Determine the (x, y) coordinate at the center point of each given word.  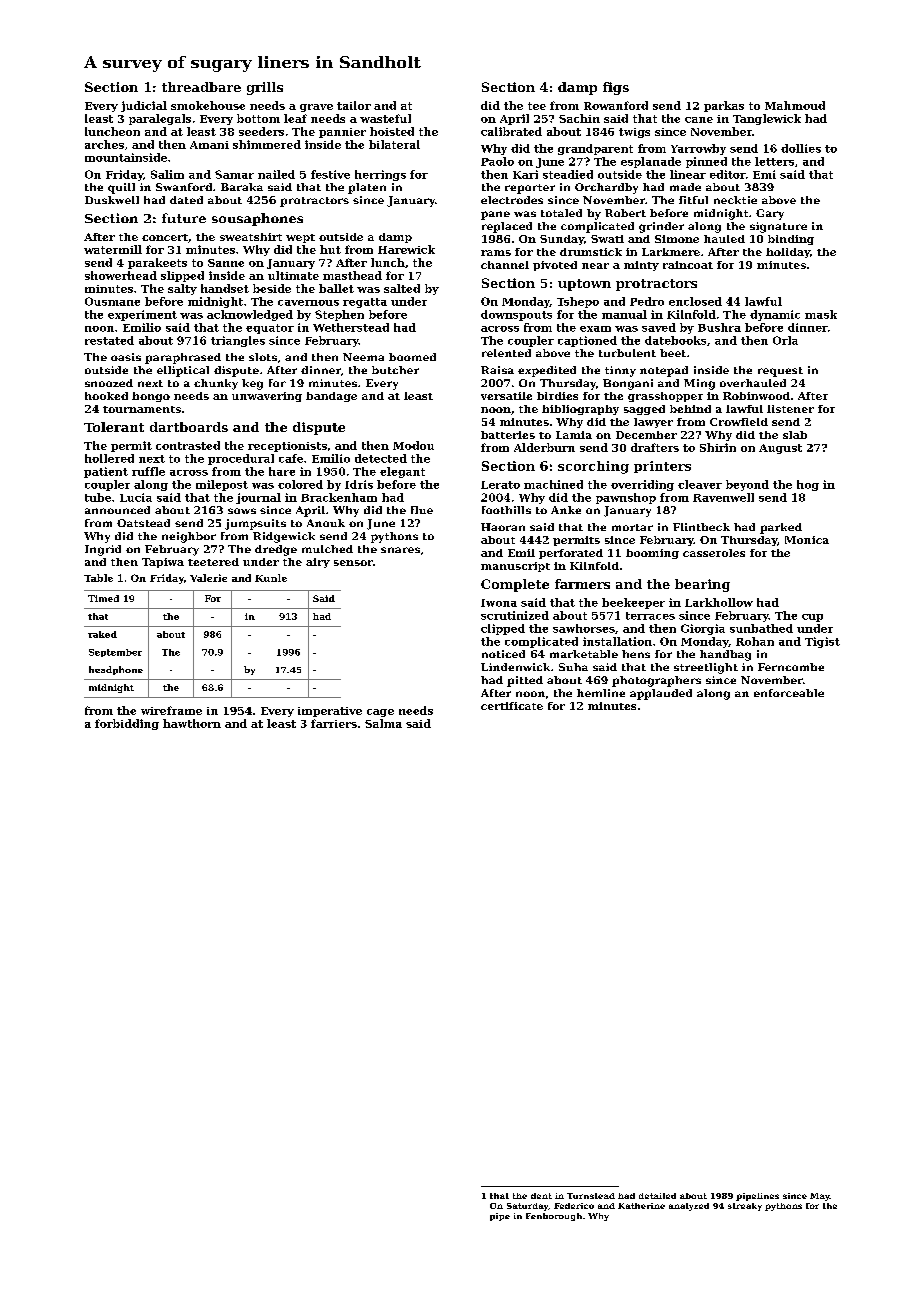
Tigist (822, 642)
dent (541, 1196)
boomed (412, 357)
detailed (657, 1196)
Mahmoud (795, 105)
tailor (354, 105)
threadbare (201, 87)
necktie (735, 200)
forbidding (127, 724)
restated (109, 340)
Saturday (527, 1207)
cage (380, 713)
